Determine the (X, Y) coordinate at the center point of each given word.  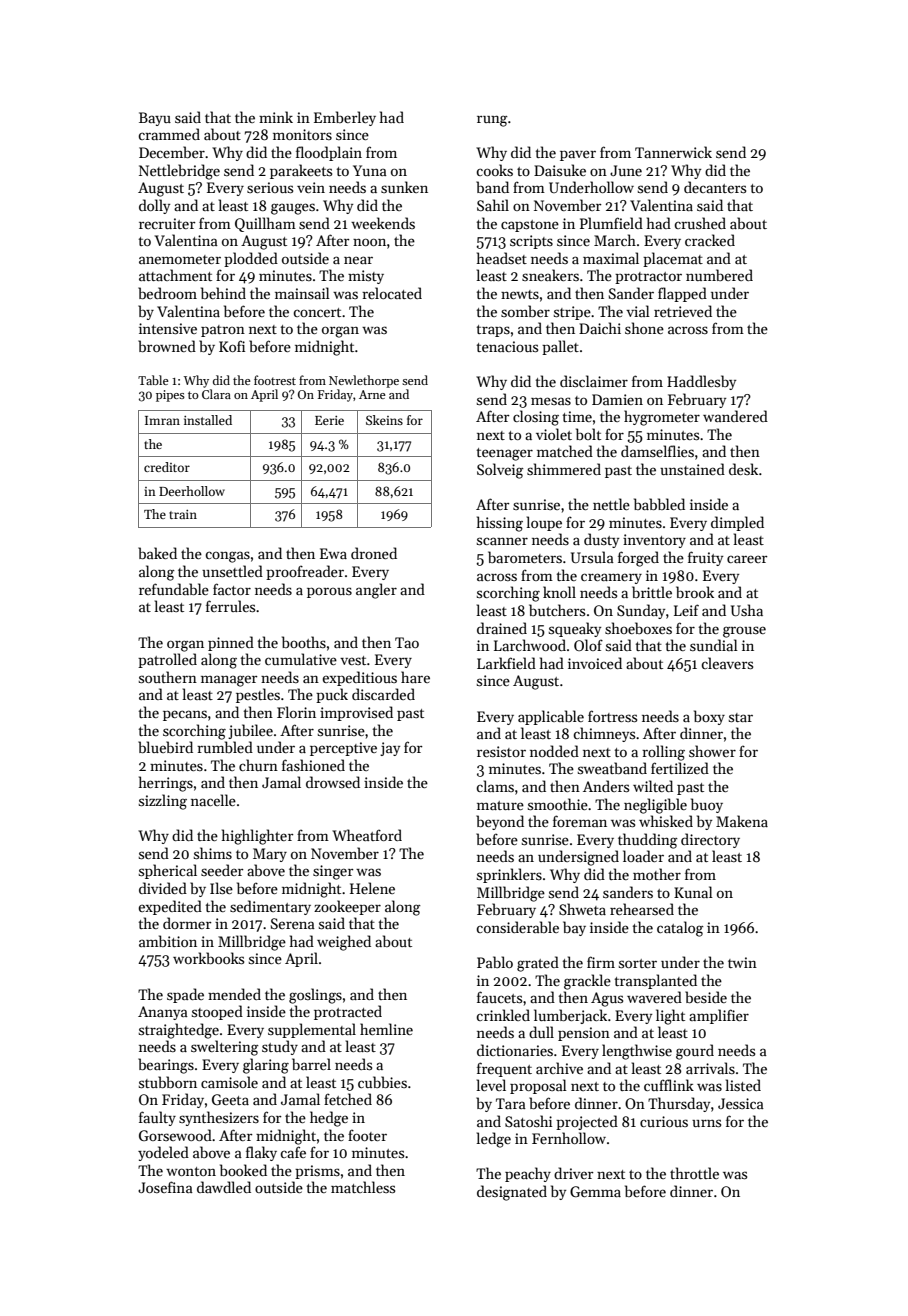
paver (578, 155)
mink (276, 117)
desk (743, 469)
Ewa (333, 553)
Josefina (165, 1187)
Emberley (345, 118)
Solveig (500, 471)
